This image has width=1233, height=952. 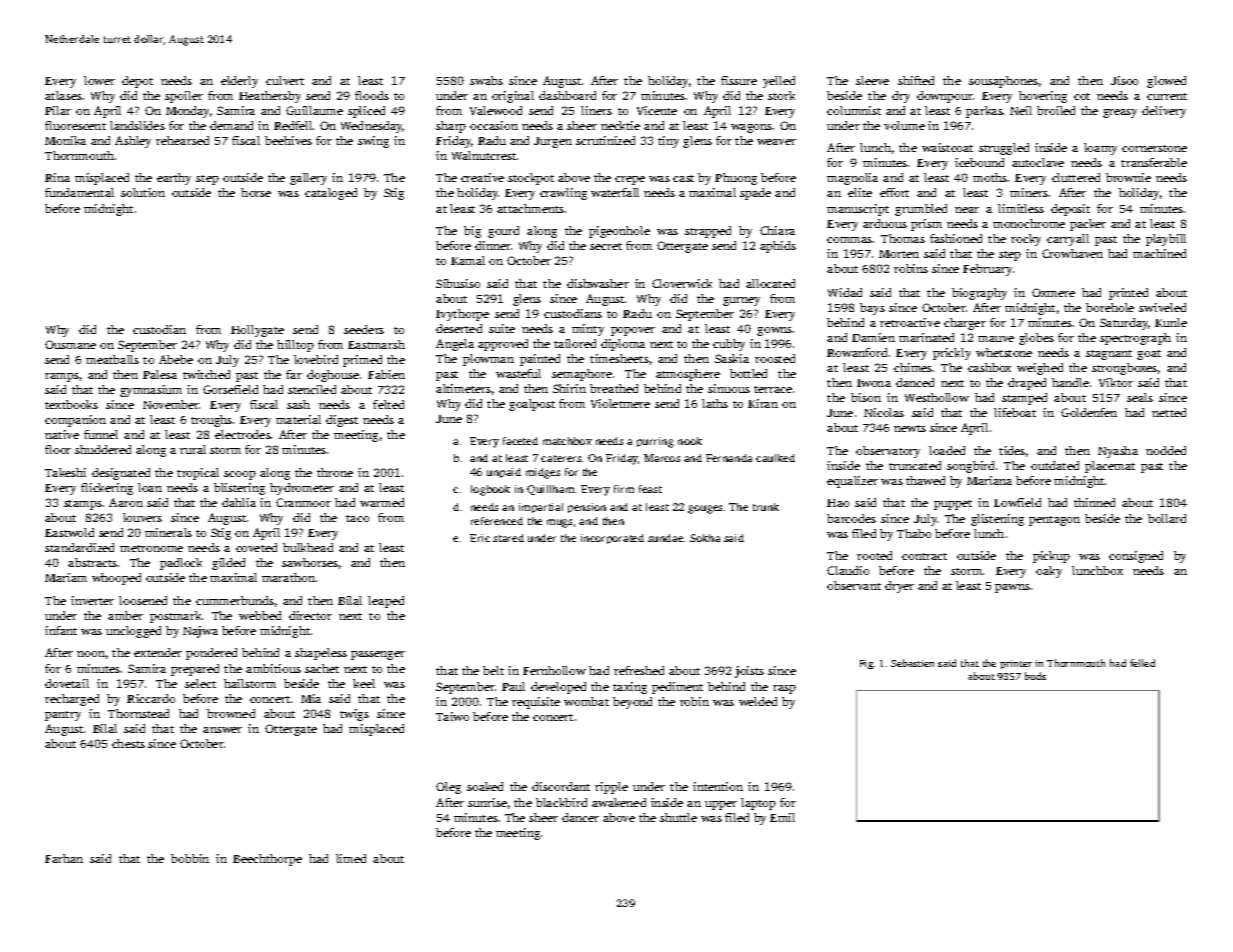 I want to click on dishwasher, so click(x=598, y=283).
